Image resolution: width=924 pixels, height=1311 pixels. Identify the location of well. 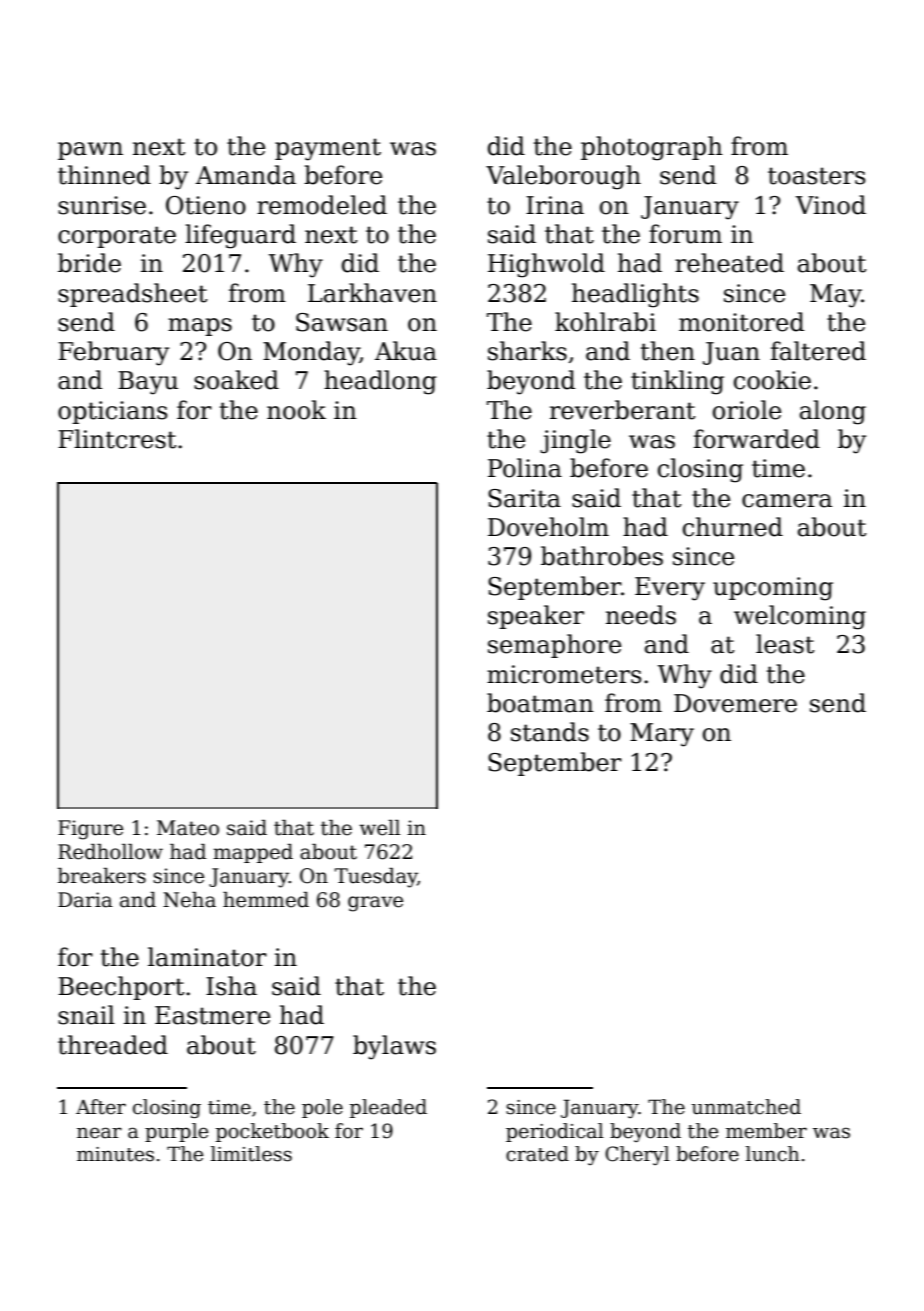
(379, 828).
